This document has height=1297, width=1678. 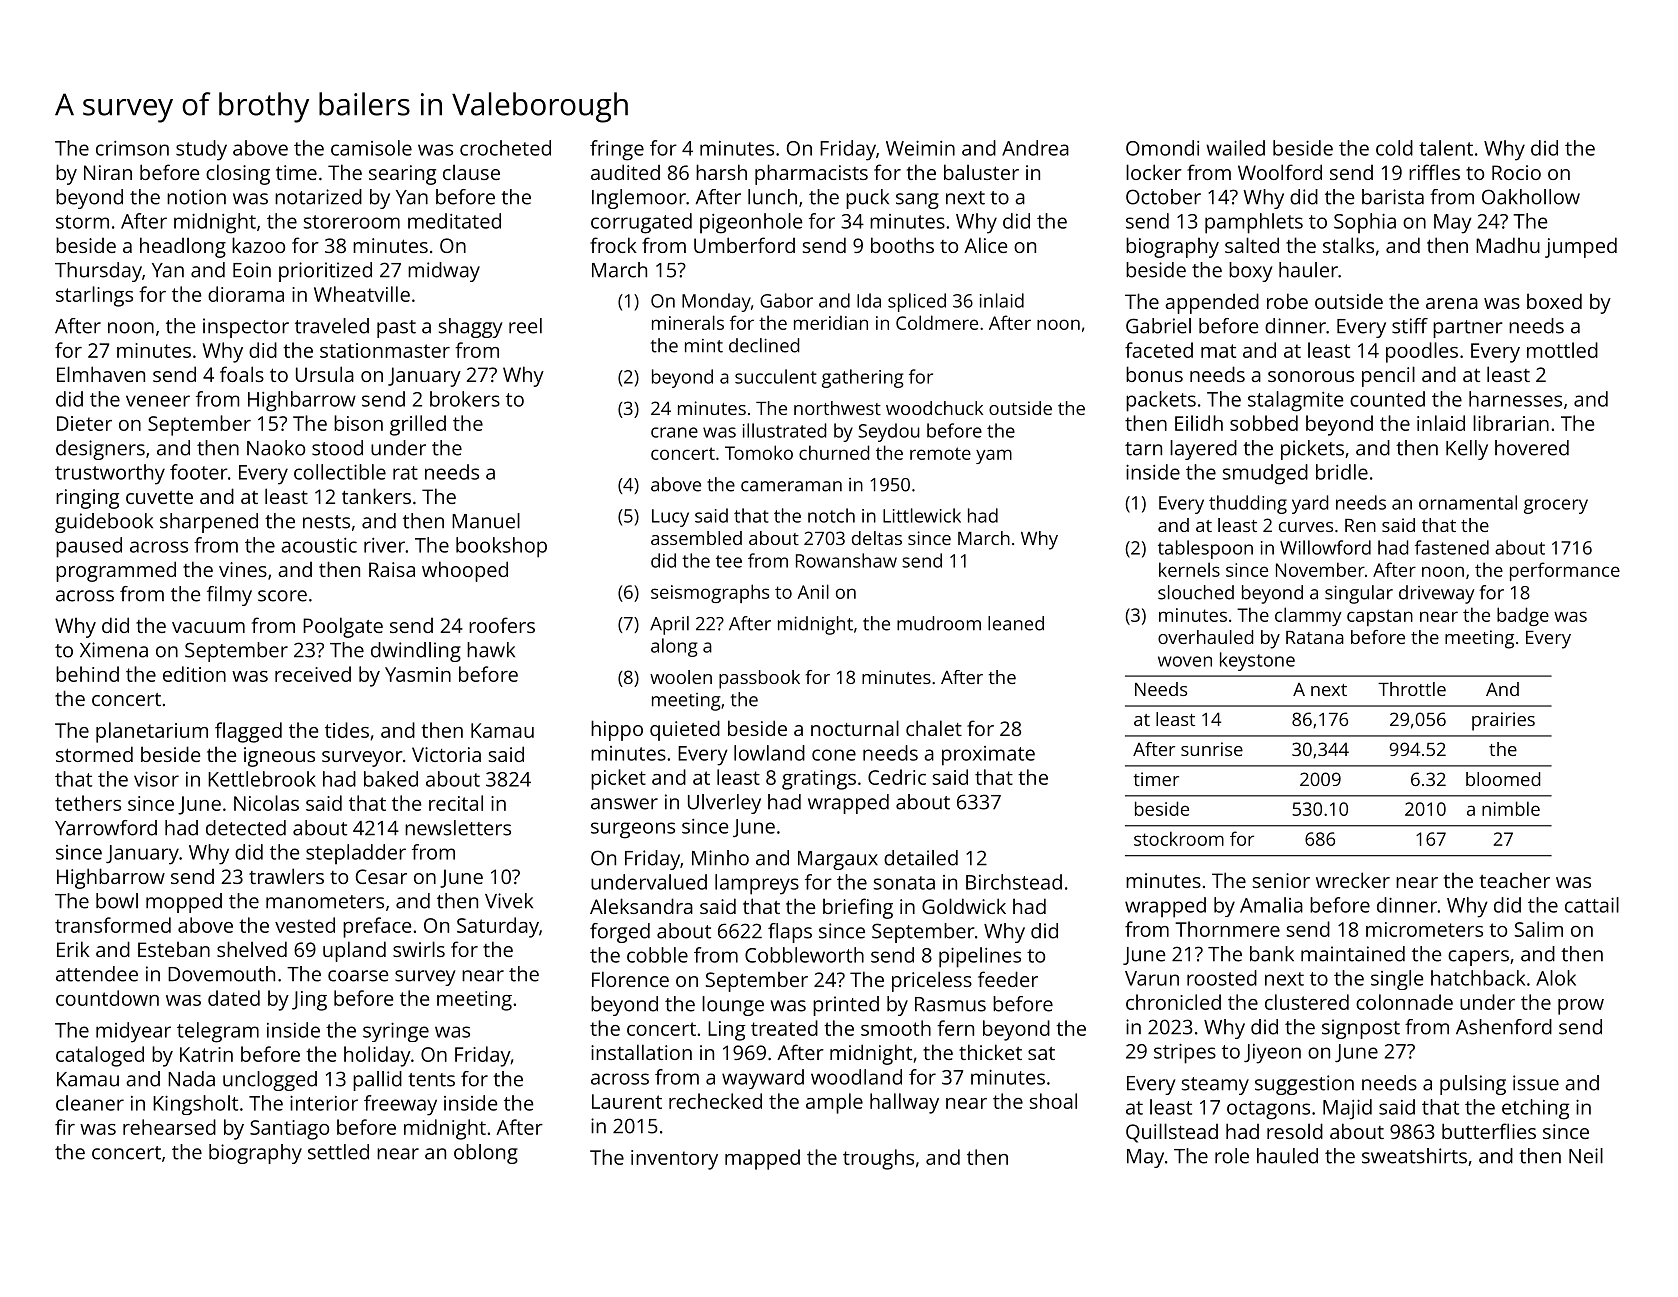 What do you see at coordinates (343, 627) in the document?
I see `Poolgate` at bounding box center [343, 627].
